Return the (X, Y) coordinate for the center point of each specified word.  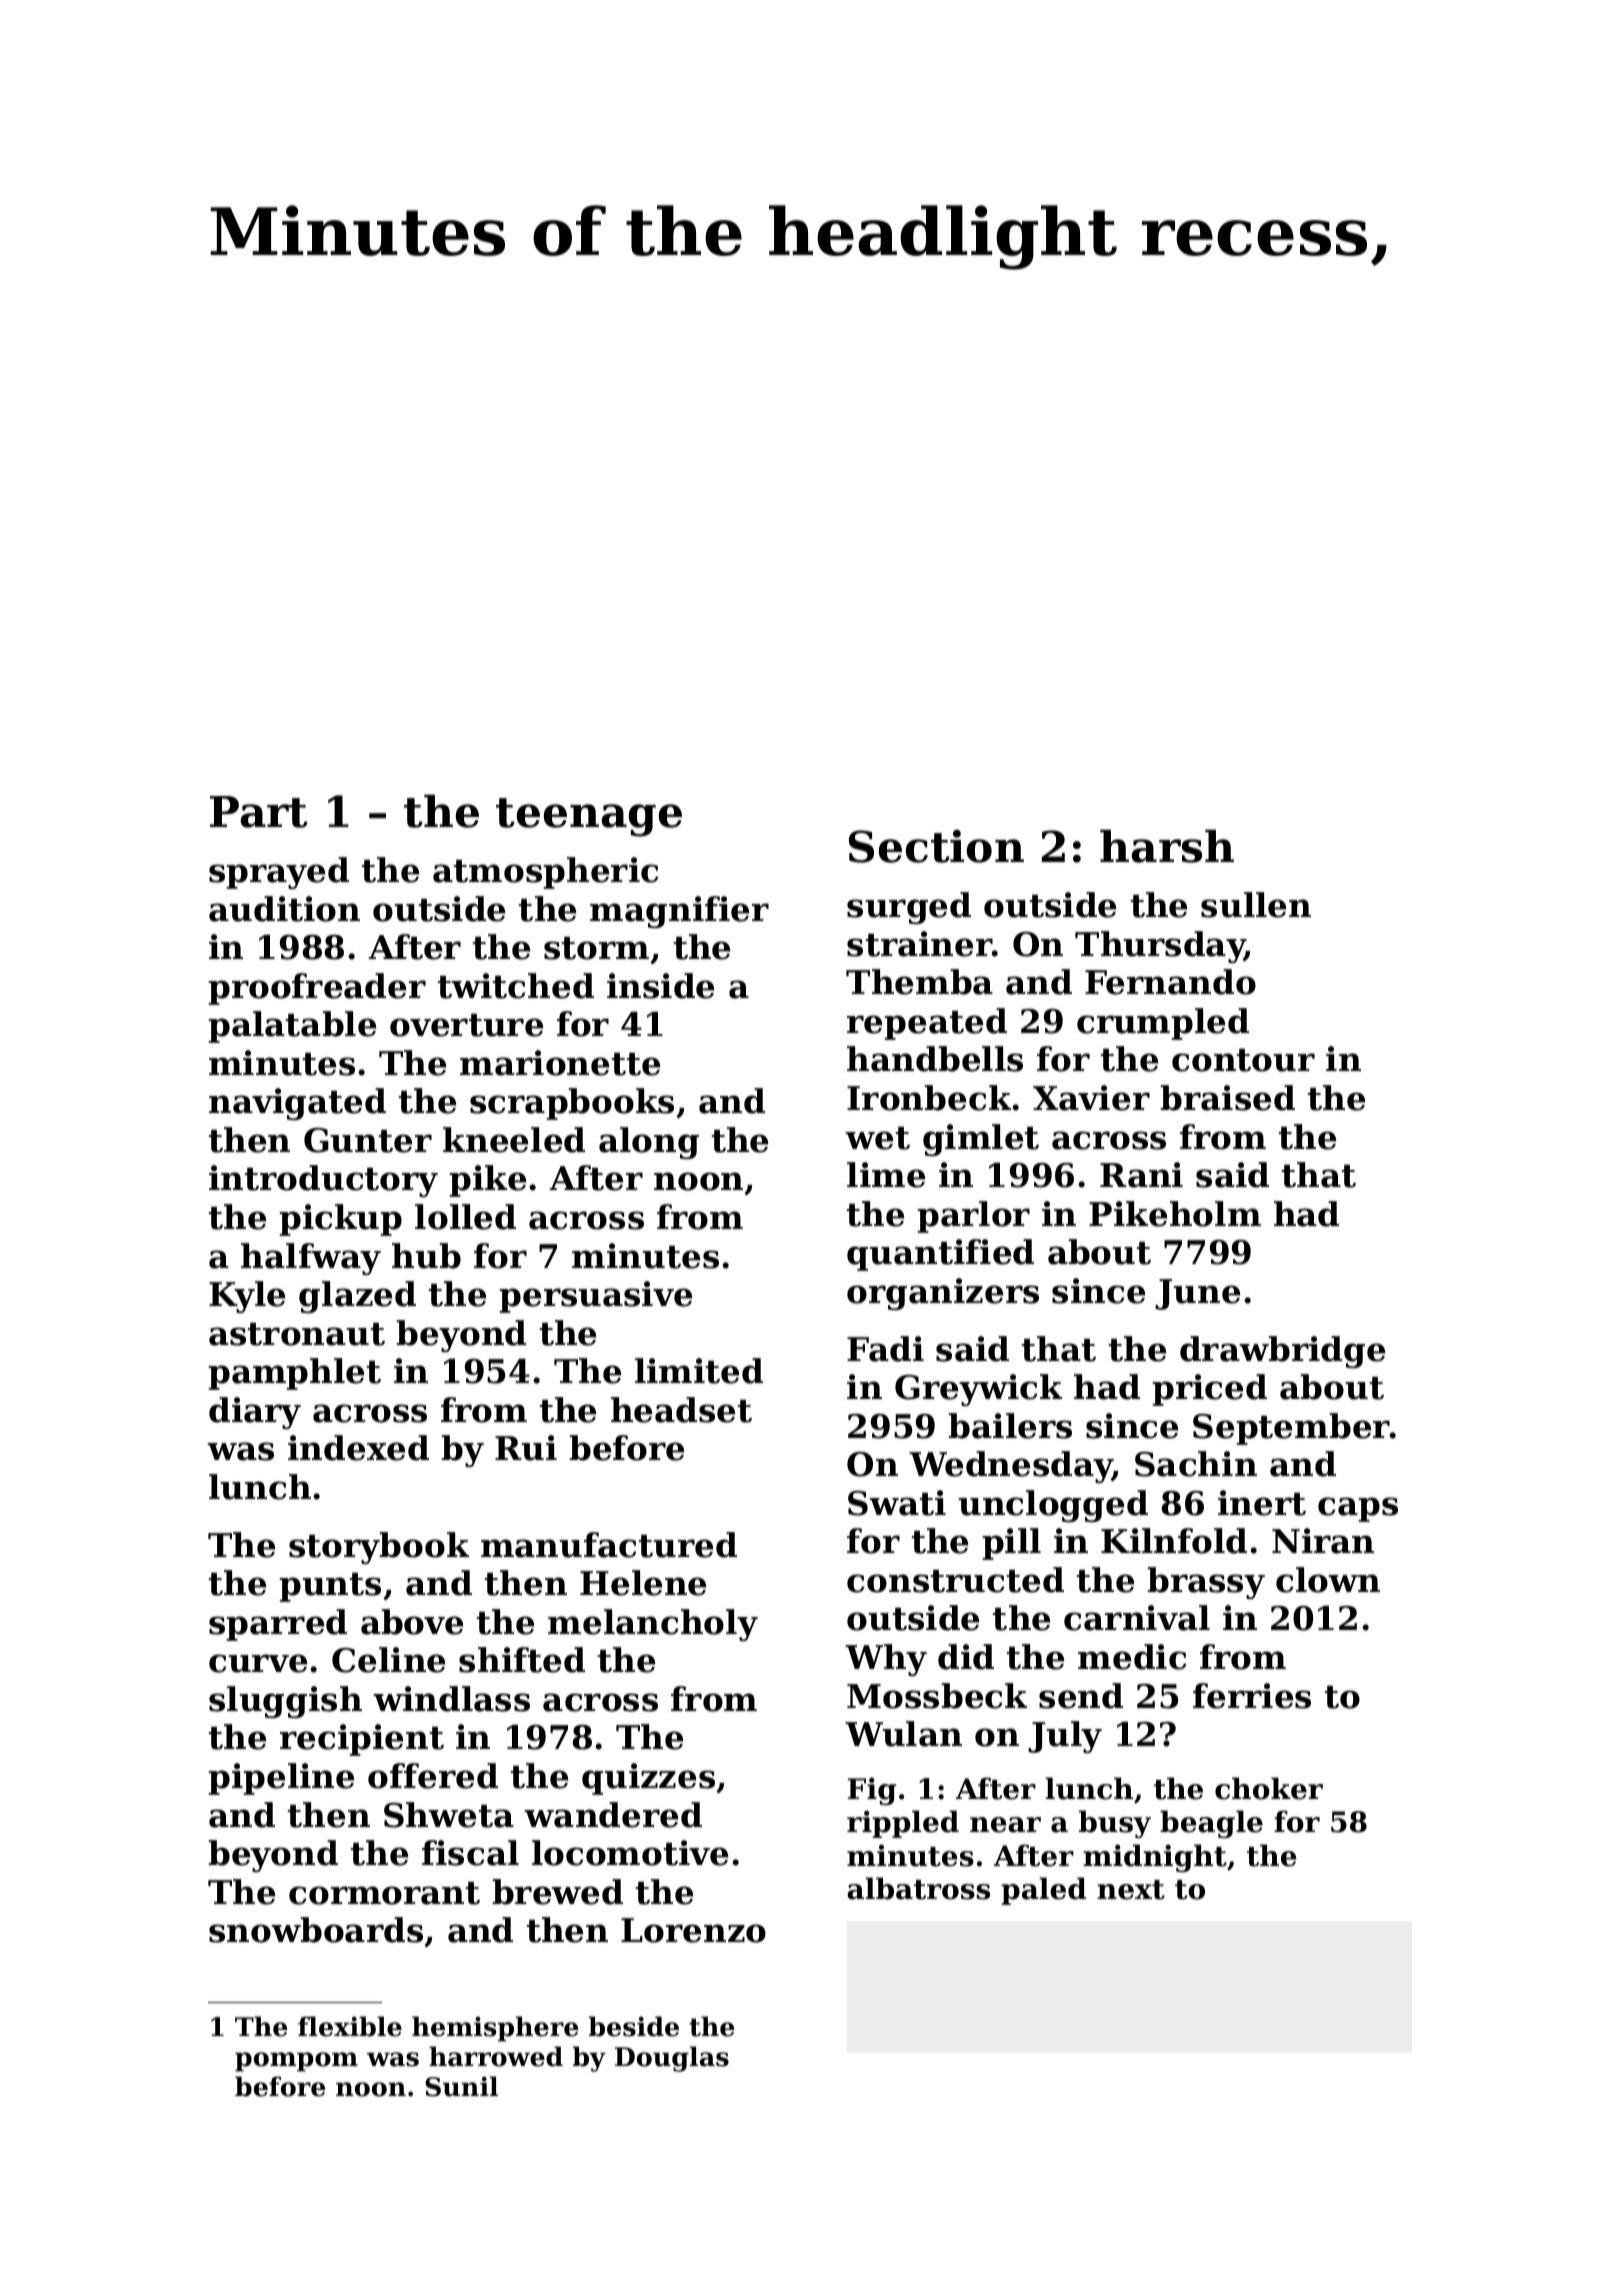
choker (1269, 1788)
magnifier (679, 912)
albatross (918, 1888)
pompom (296, 2062)
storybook (379, 1548)
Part (259, 812)
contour (1243, 1060)
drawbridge (1282, 1352)
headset (681, 1410)
